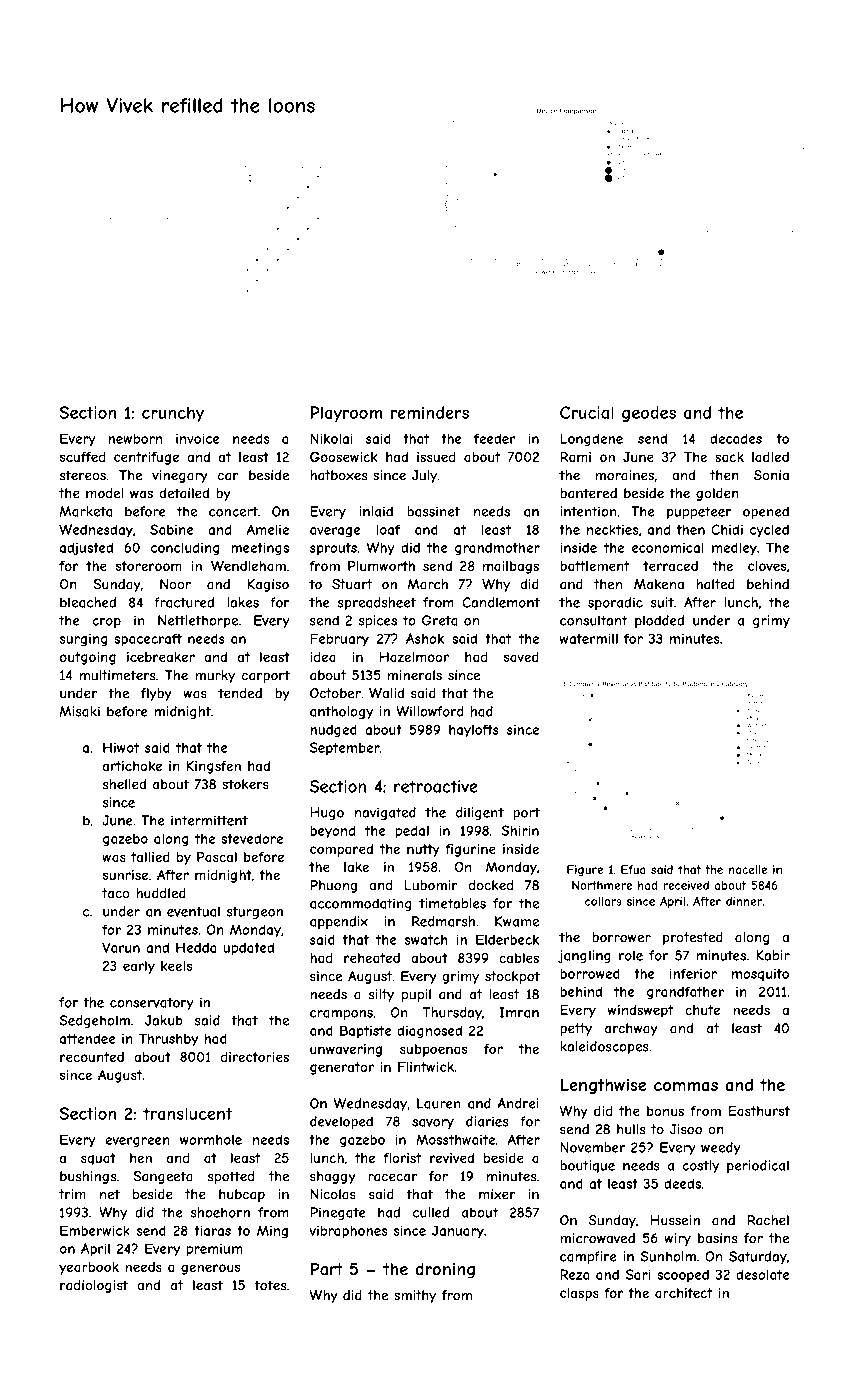 This page has width=849, height=1400. Describe the element at coordinates (491, 885) in the page. I see `docked` at that location.
